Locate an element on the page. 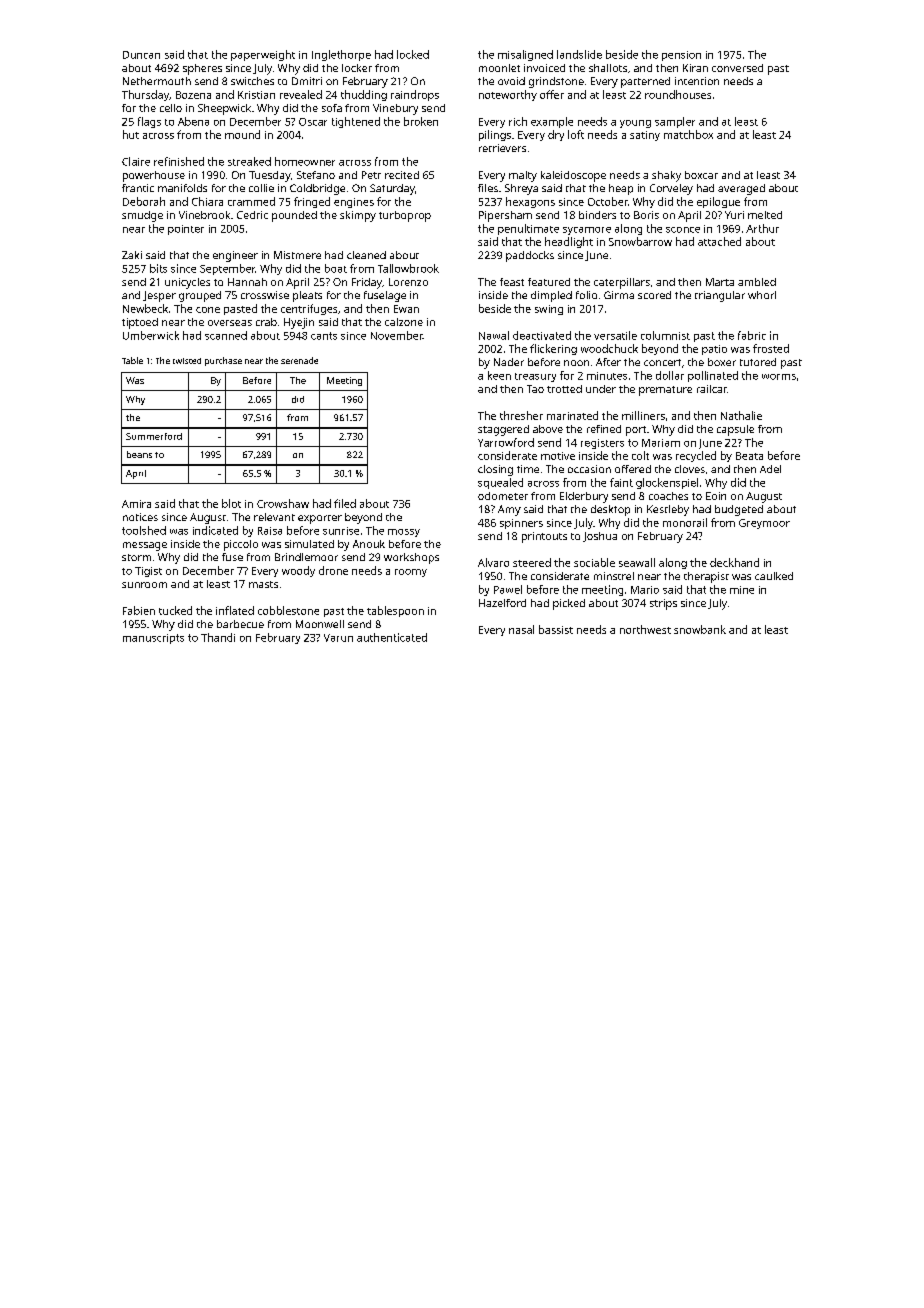  steered is located at coordinates (532, 562).
